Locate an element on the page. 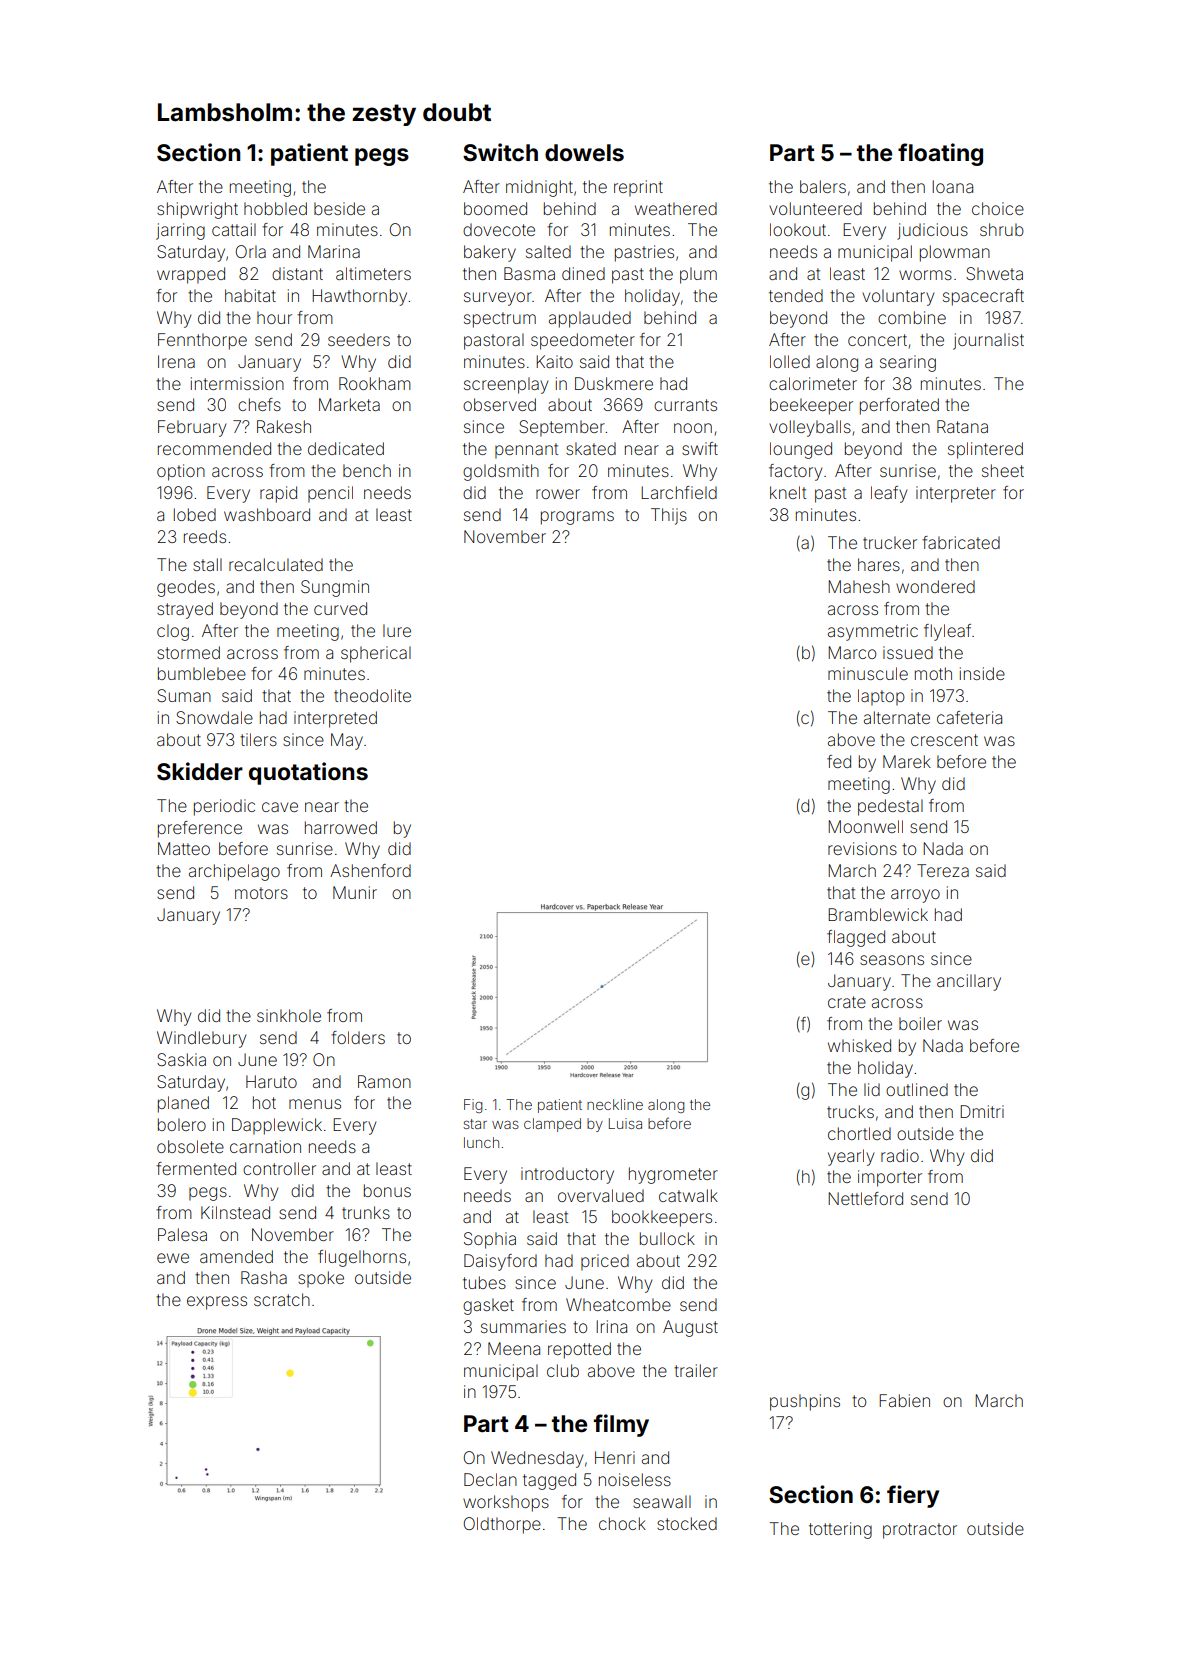 This image has height=1670, width=1181. Meena is located at coordinates (514, 1348).
